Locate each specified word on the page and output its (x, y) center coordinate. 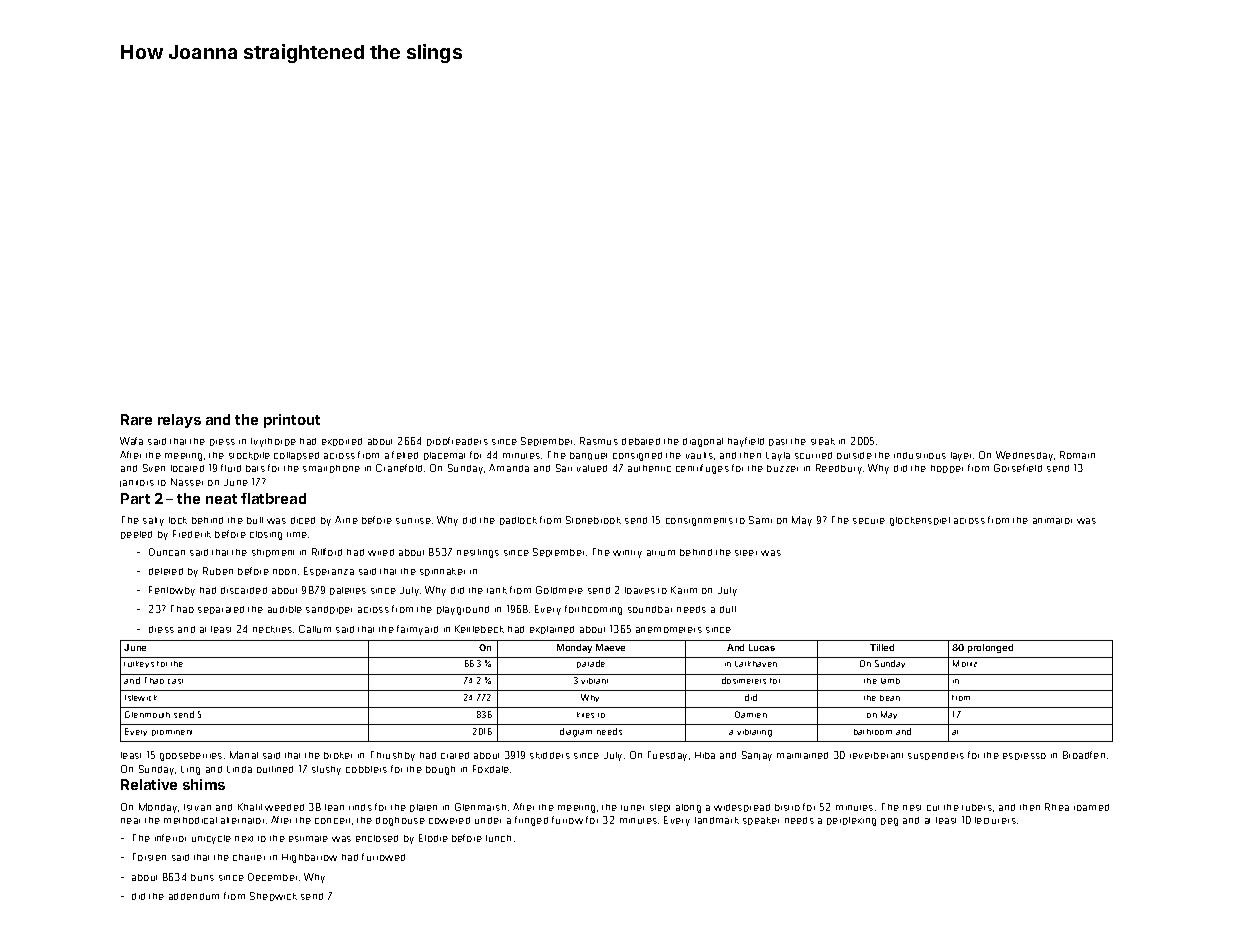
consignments (699, 522)
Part (135, 498)
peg (889, 822)
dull (728, 609)
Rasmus (599, 441)
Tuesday (667, 756)
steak (823, 441)
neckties (272, 629)
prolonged (990, 648)
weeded (284, 807)
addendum (194, 896)
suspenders (936, 756)
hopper (947, 469)
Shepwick (273, 896)
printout (292, 421)
